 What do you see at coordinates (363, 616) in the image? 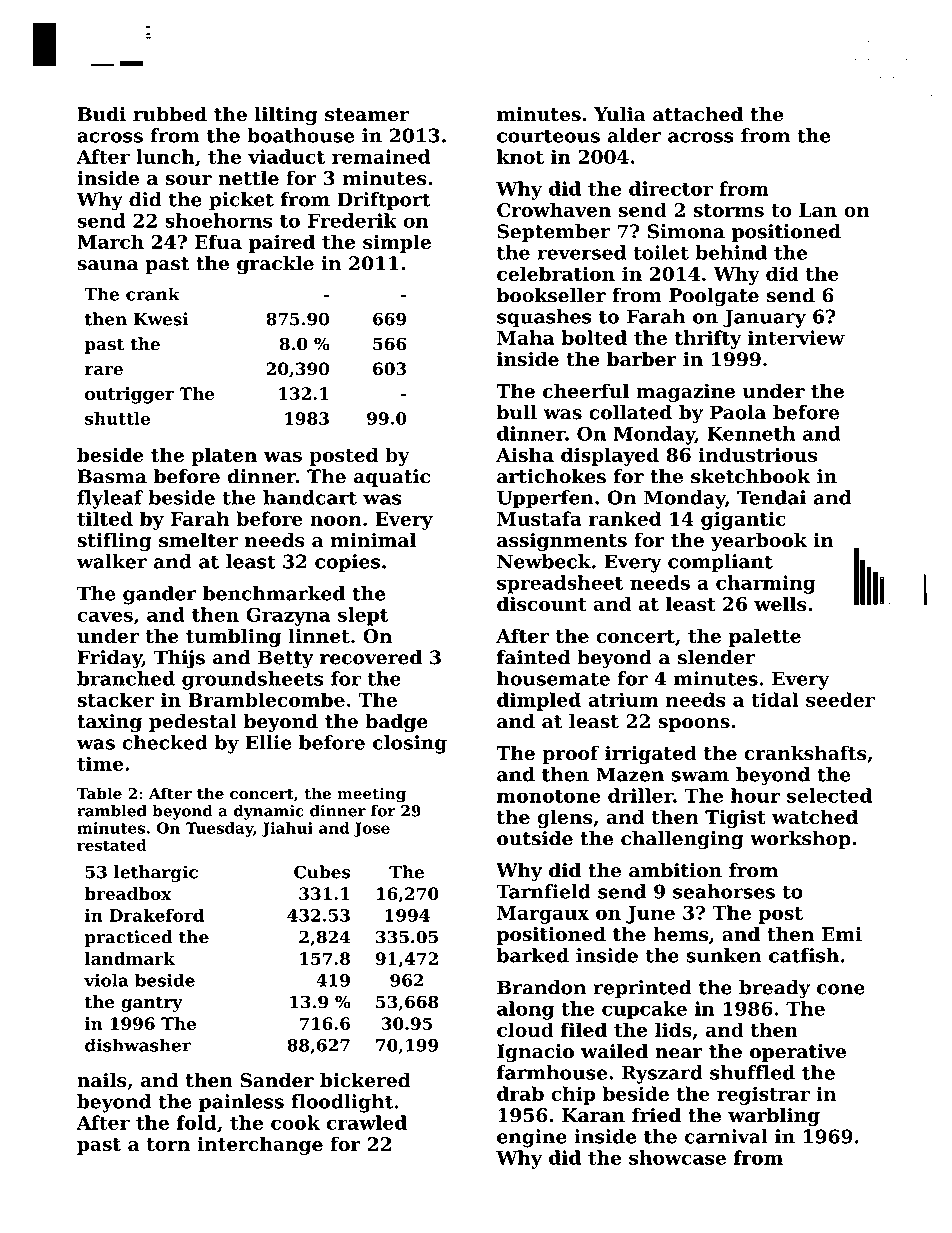
I see `slept` at bounding box center [363, 616].
